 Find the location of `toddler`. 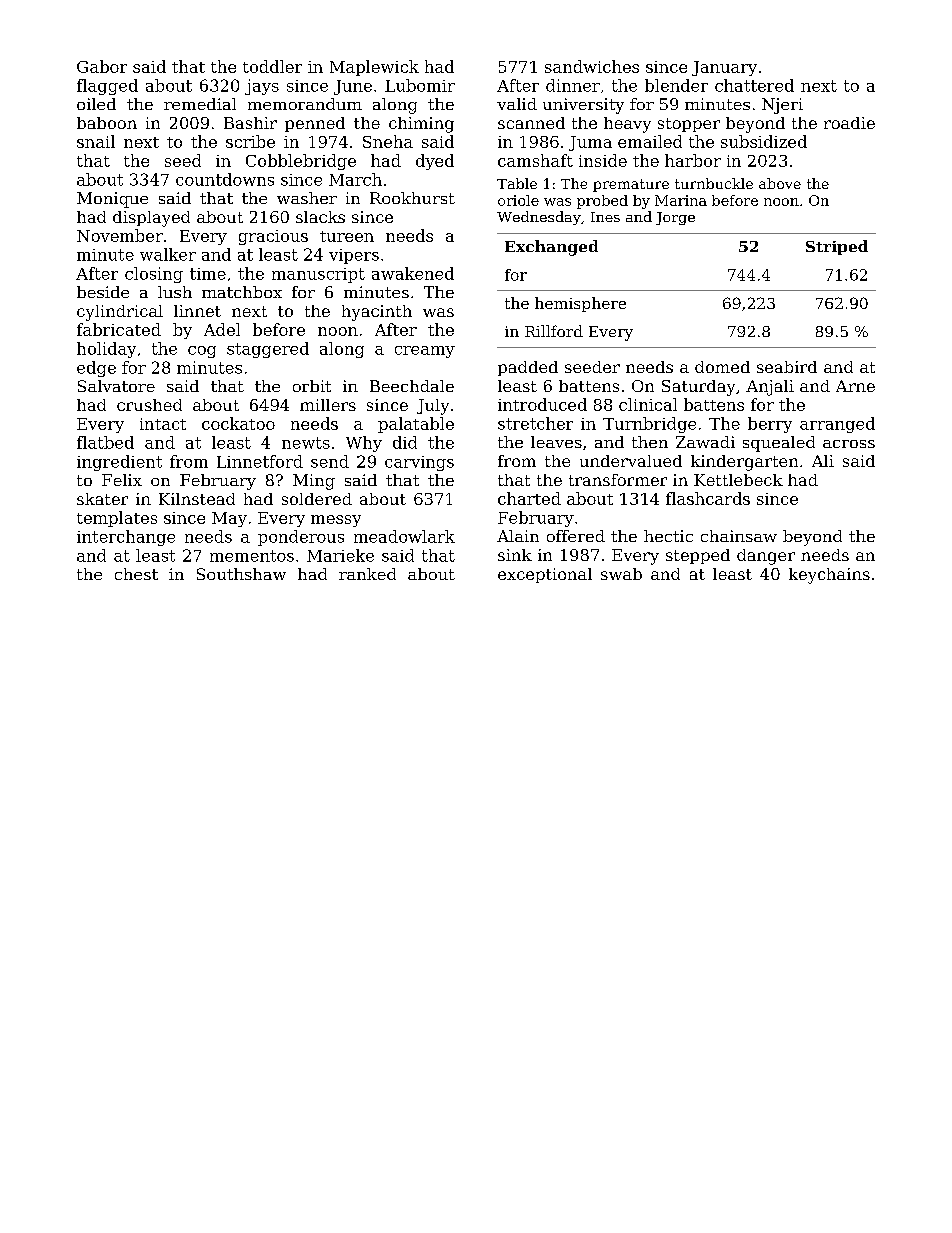

toddler is located at coordinates (272, 66).
